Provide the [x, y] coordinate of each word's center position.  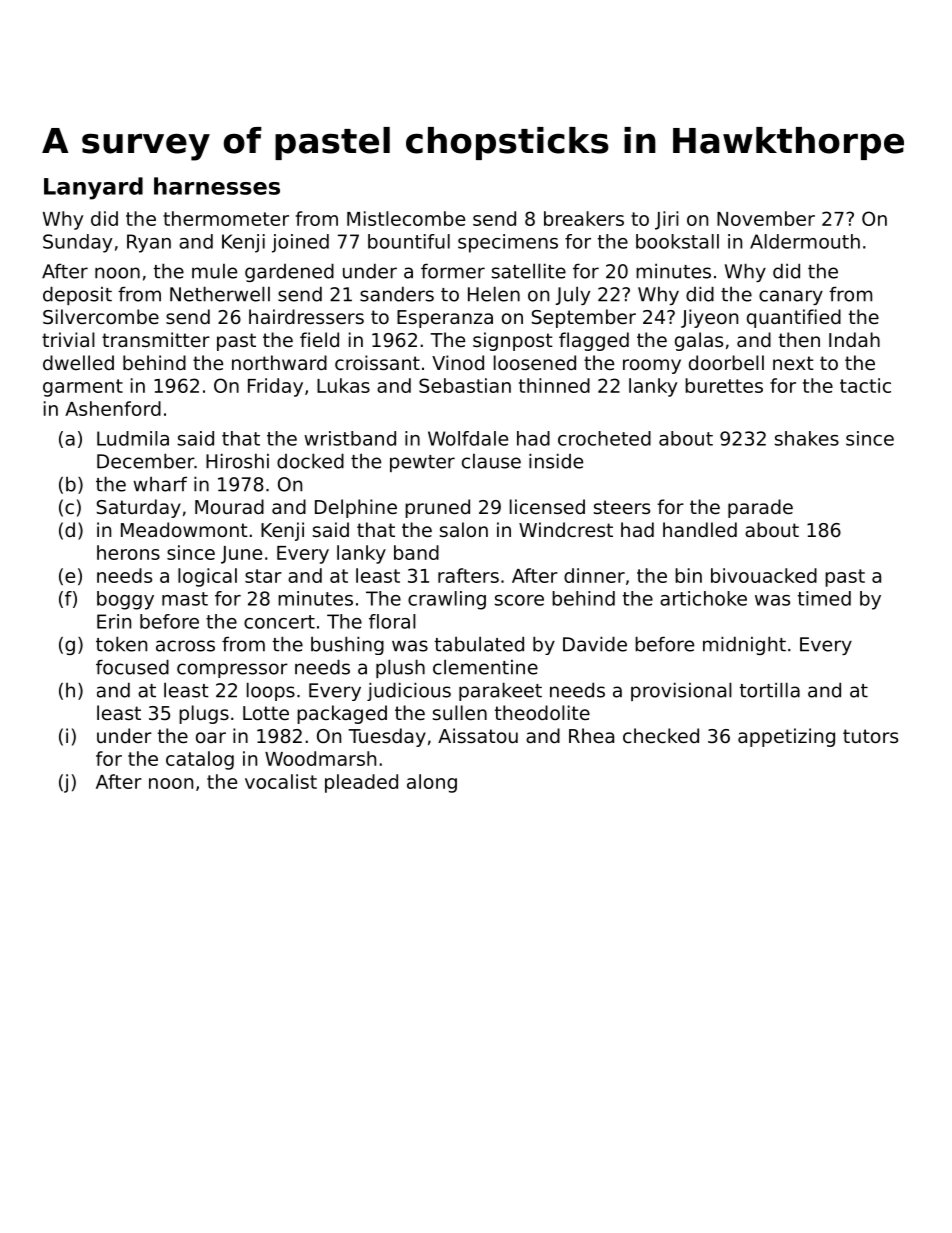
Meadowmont [184, 529]
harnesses [217, 186]
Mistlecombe [406, 218]
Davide [595, 644]
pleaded [361, 783]
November [766, 218]
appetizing [786, 737]
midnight [744, 645]
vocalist [281, 781]
